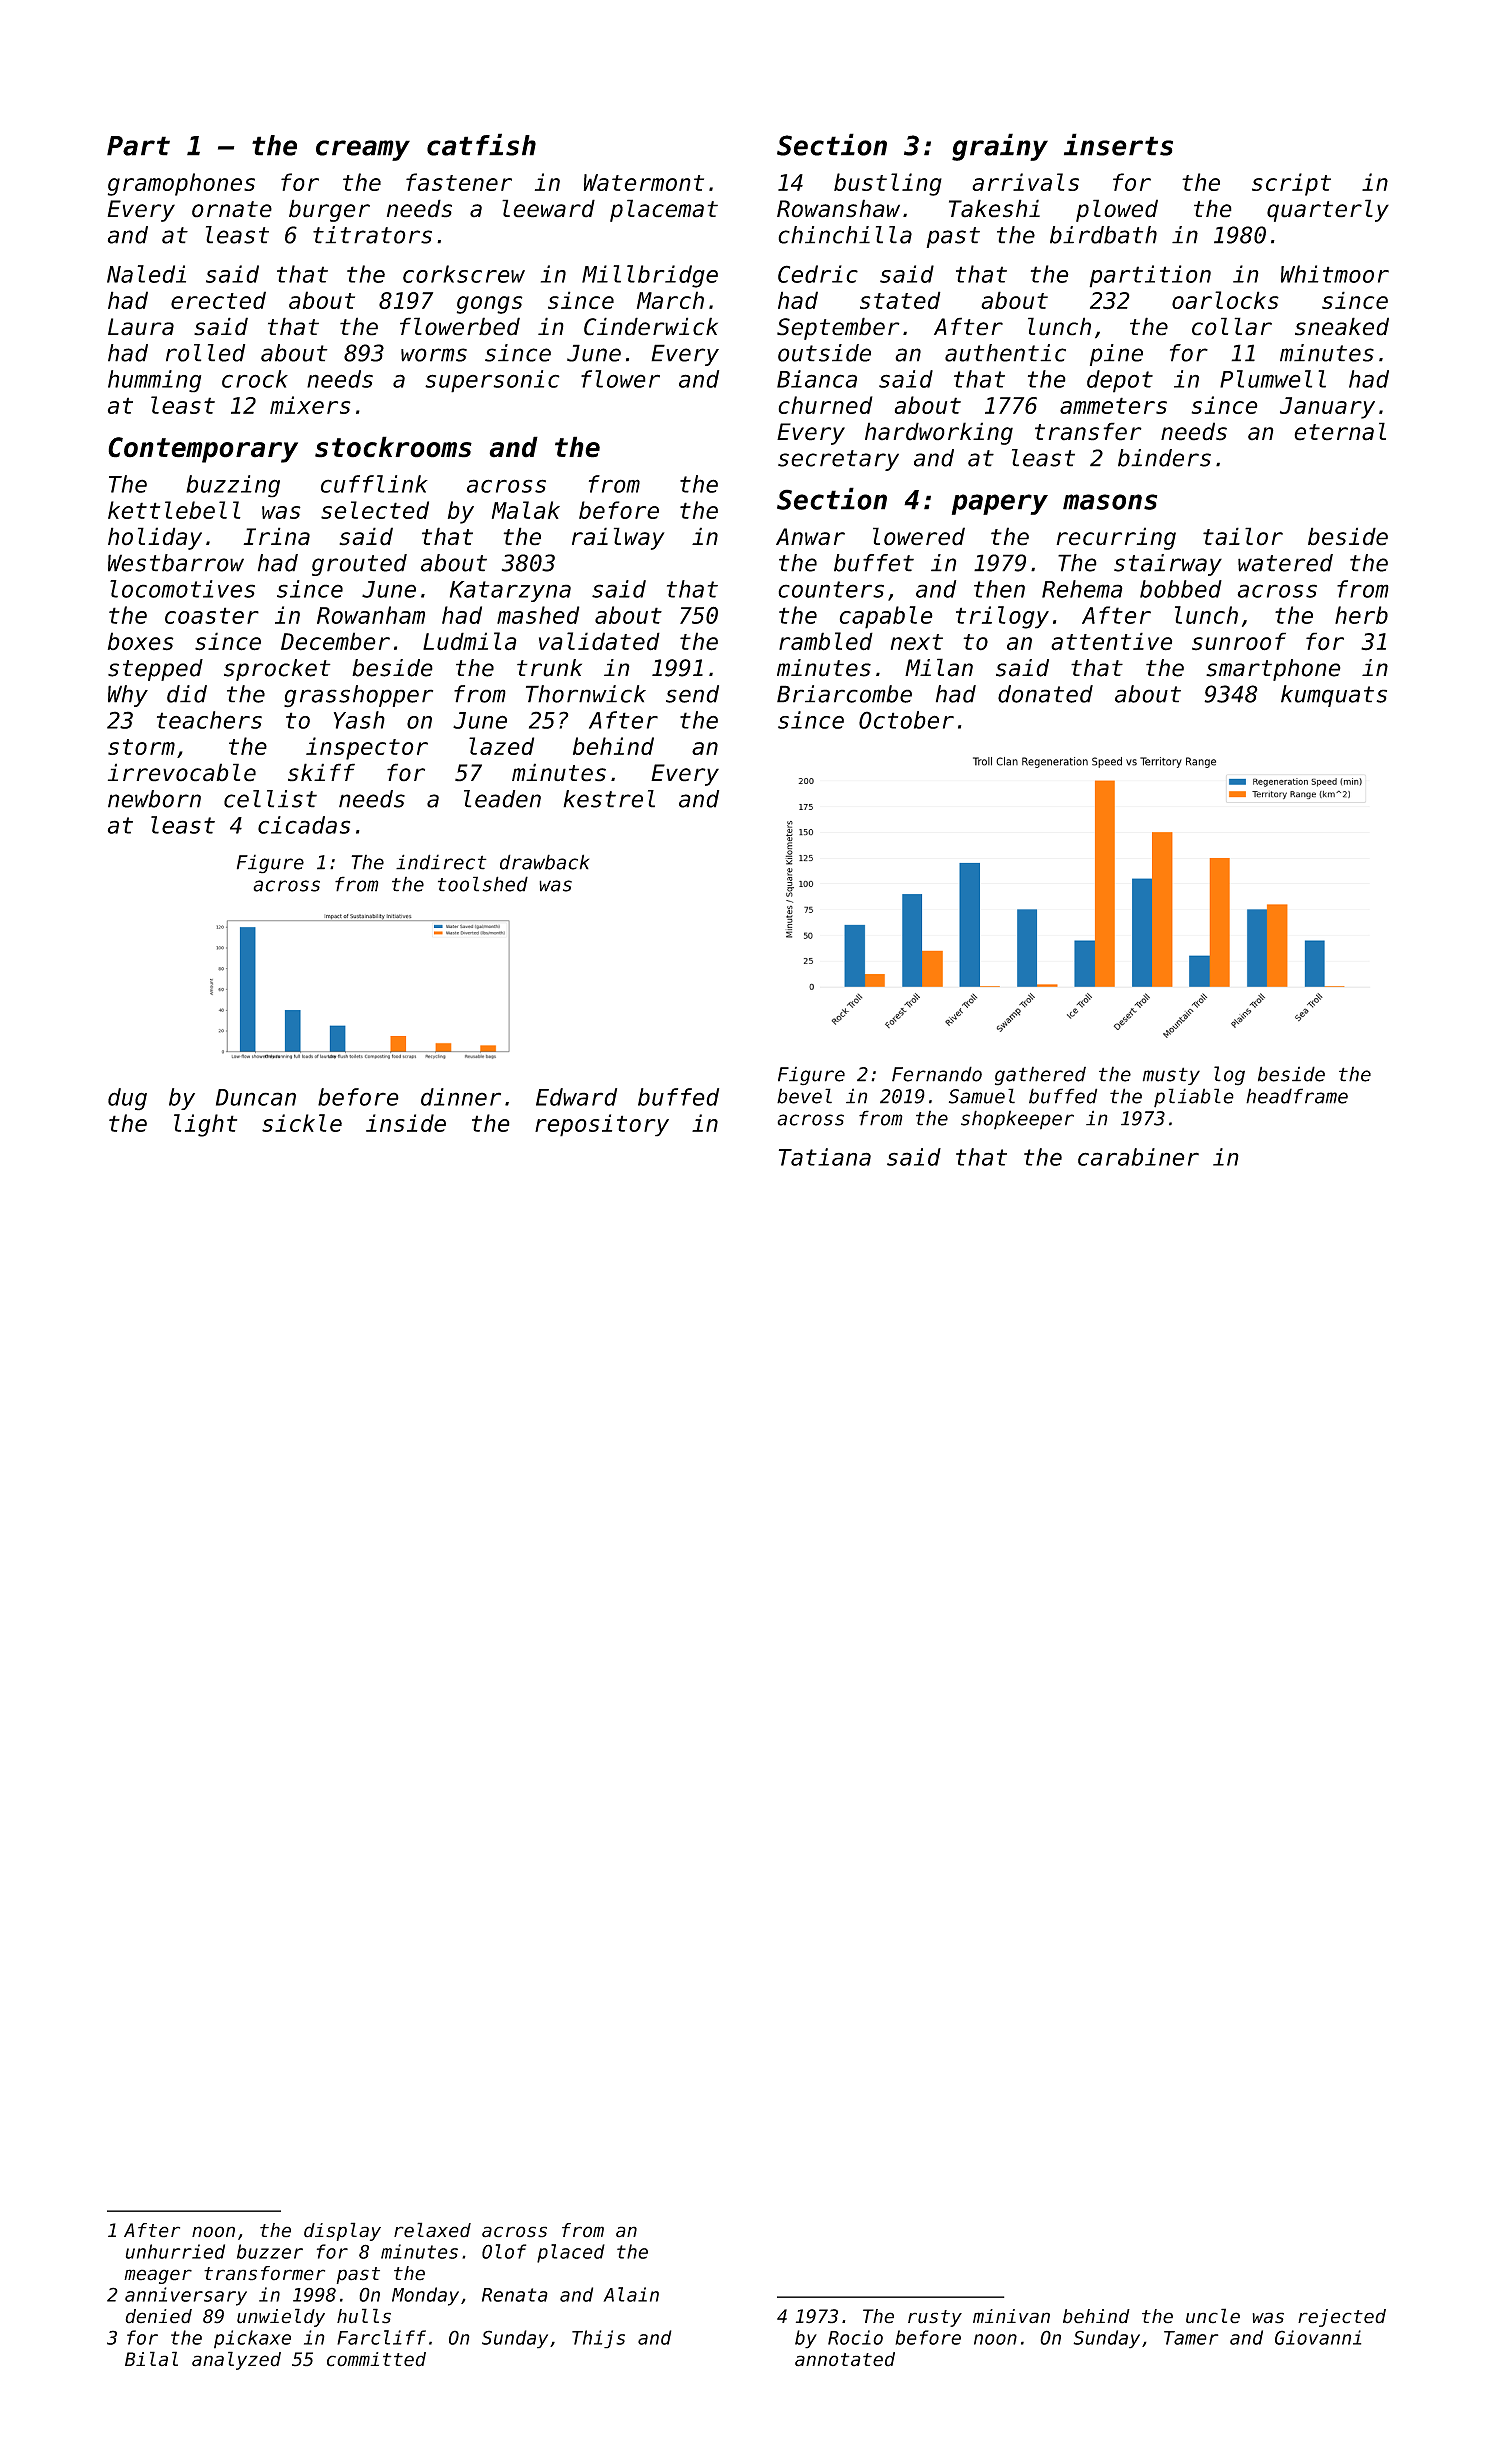  I want to click on tailor, so click(1243, 536).
